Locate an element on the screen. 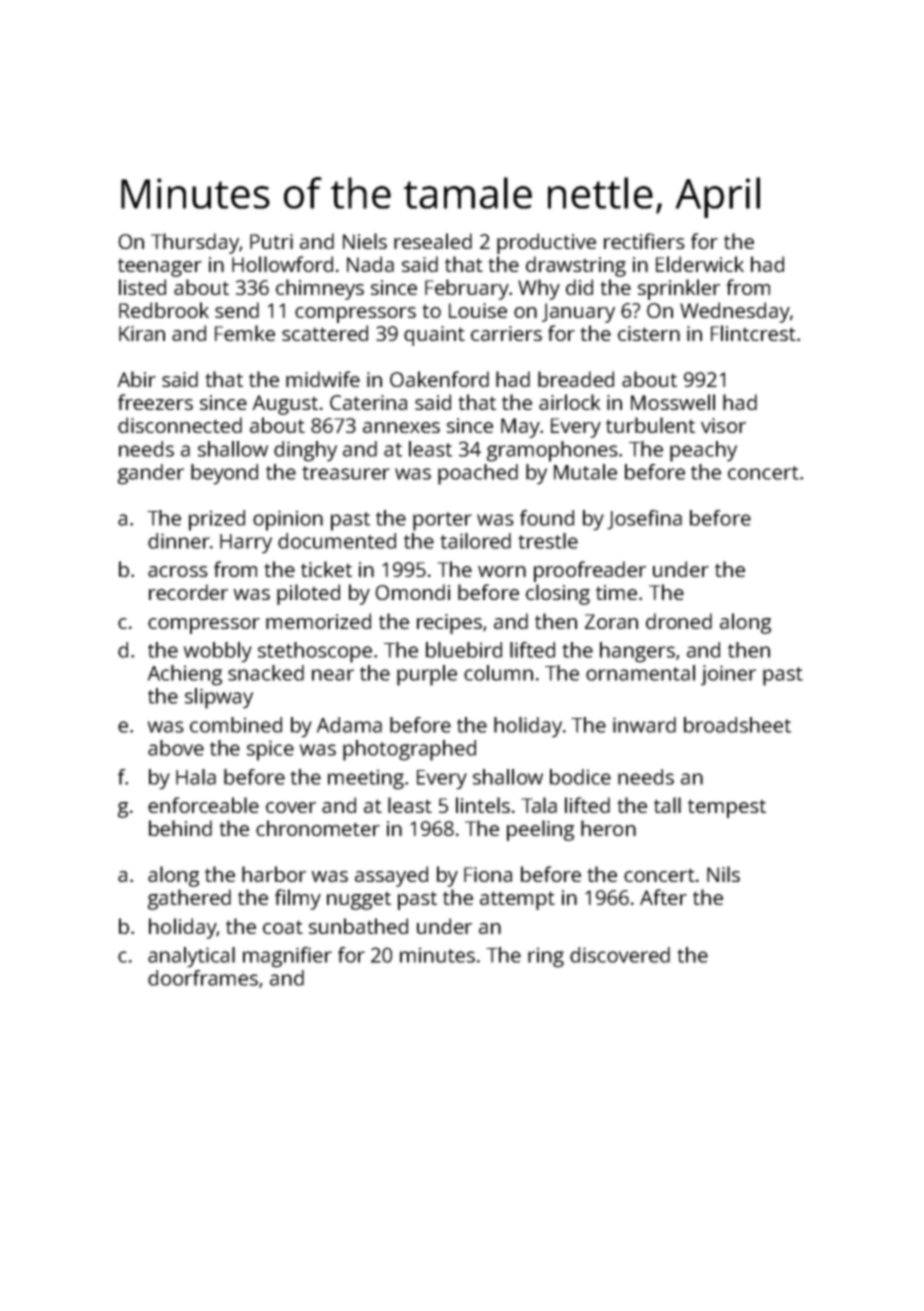  Flintcrest is located at coordinates (753, 333).
